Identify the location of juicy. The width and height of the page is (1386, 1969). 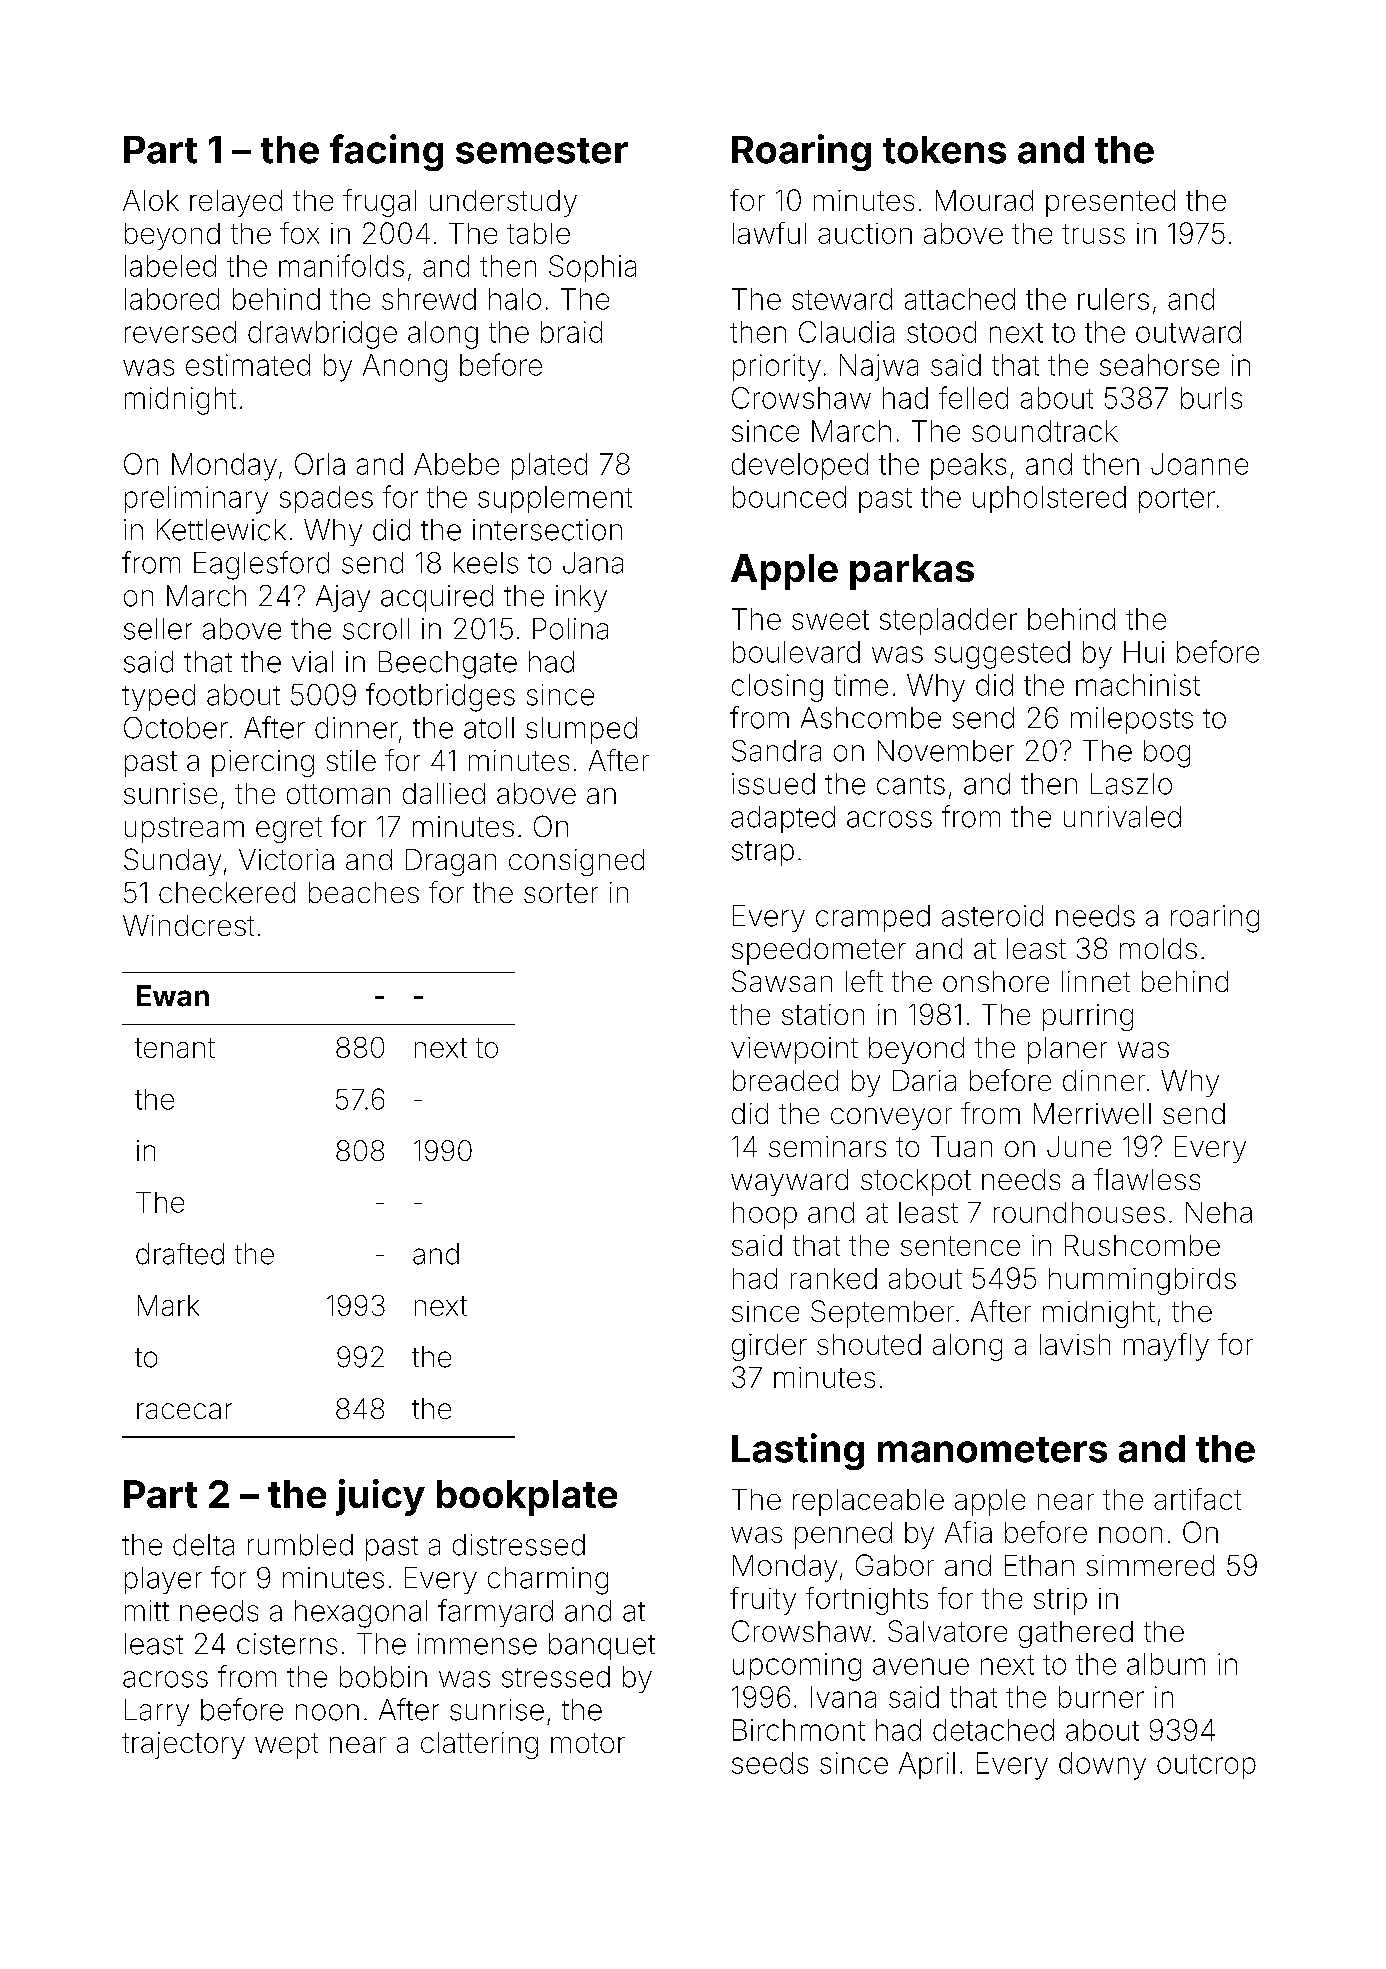
(380, 1497).
